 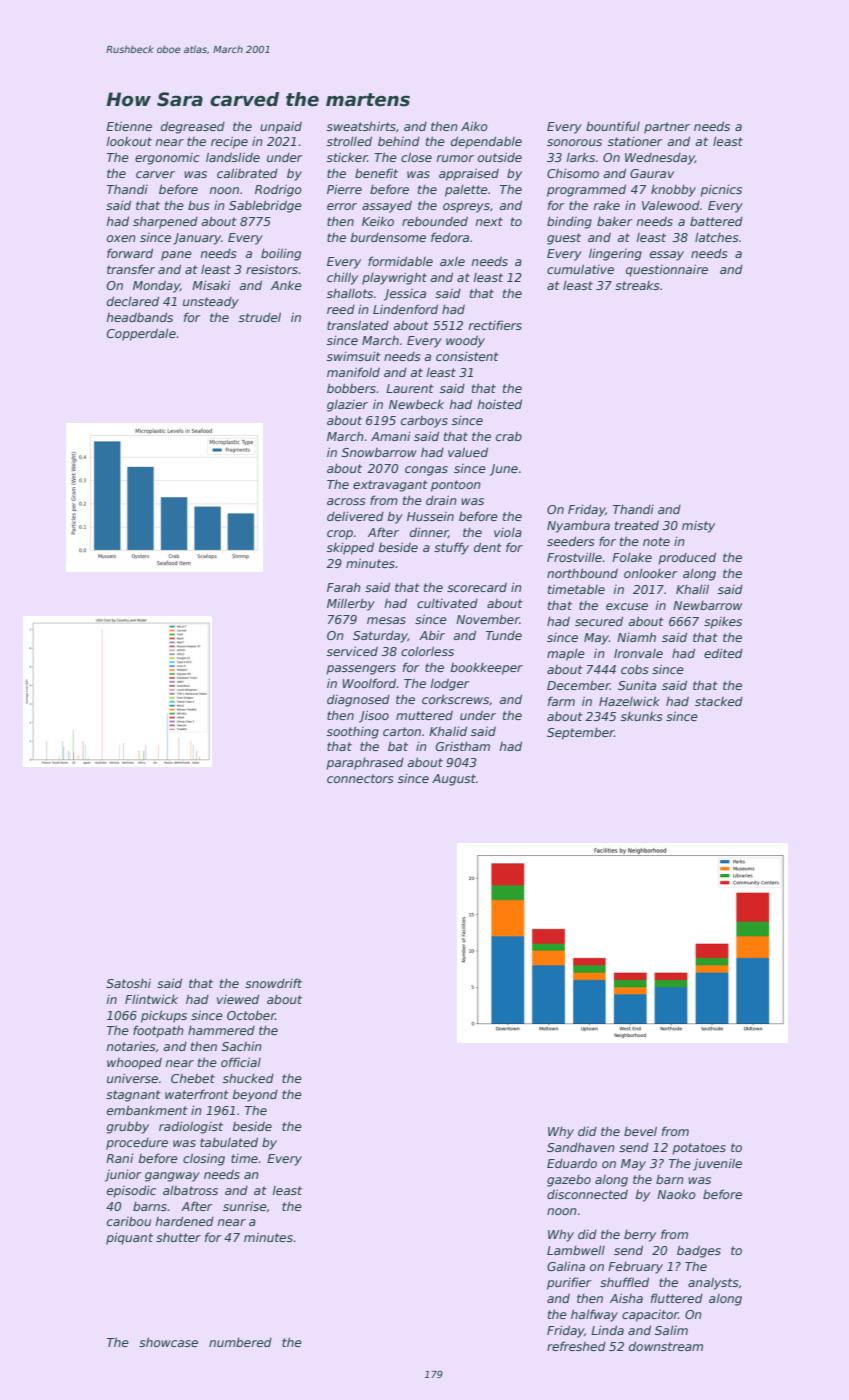 I want to click on Farah, so click(x=344, y=587).
